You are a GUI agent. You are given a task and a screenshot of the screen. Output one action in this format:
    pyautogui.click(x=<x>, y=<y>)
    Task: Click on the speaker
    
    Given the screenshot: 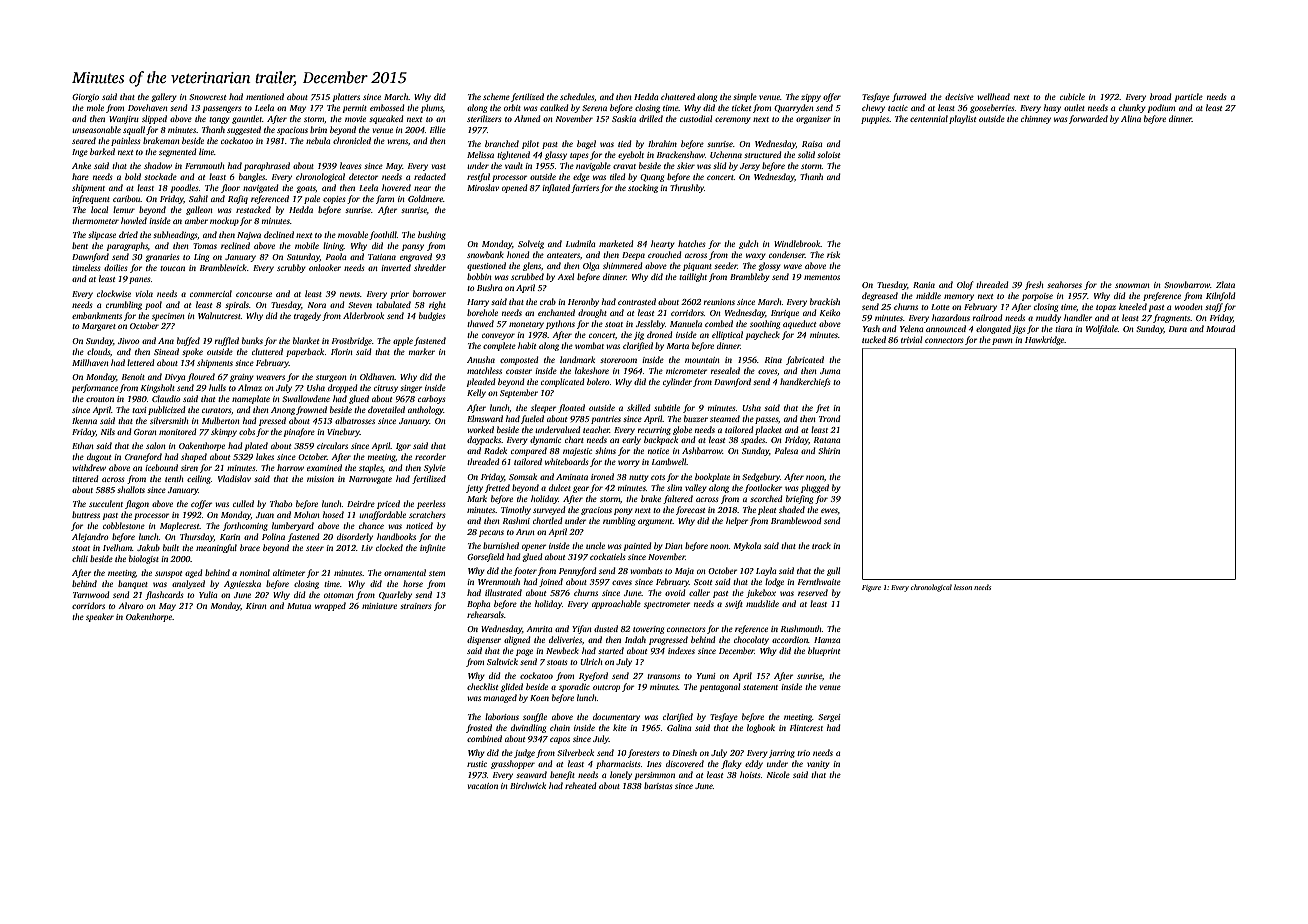 What is the action you would take?
    pyautogui.click(x=100, y=617)
